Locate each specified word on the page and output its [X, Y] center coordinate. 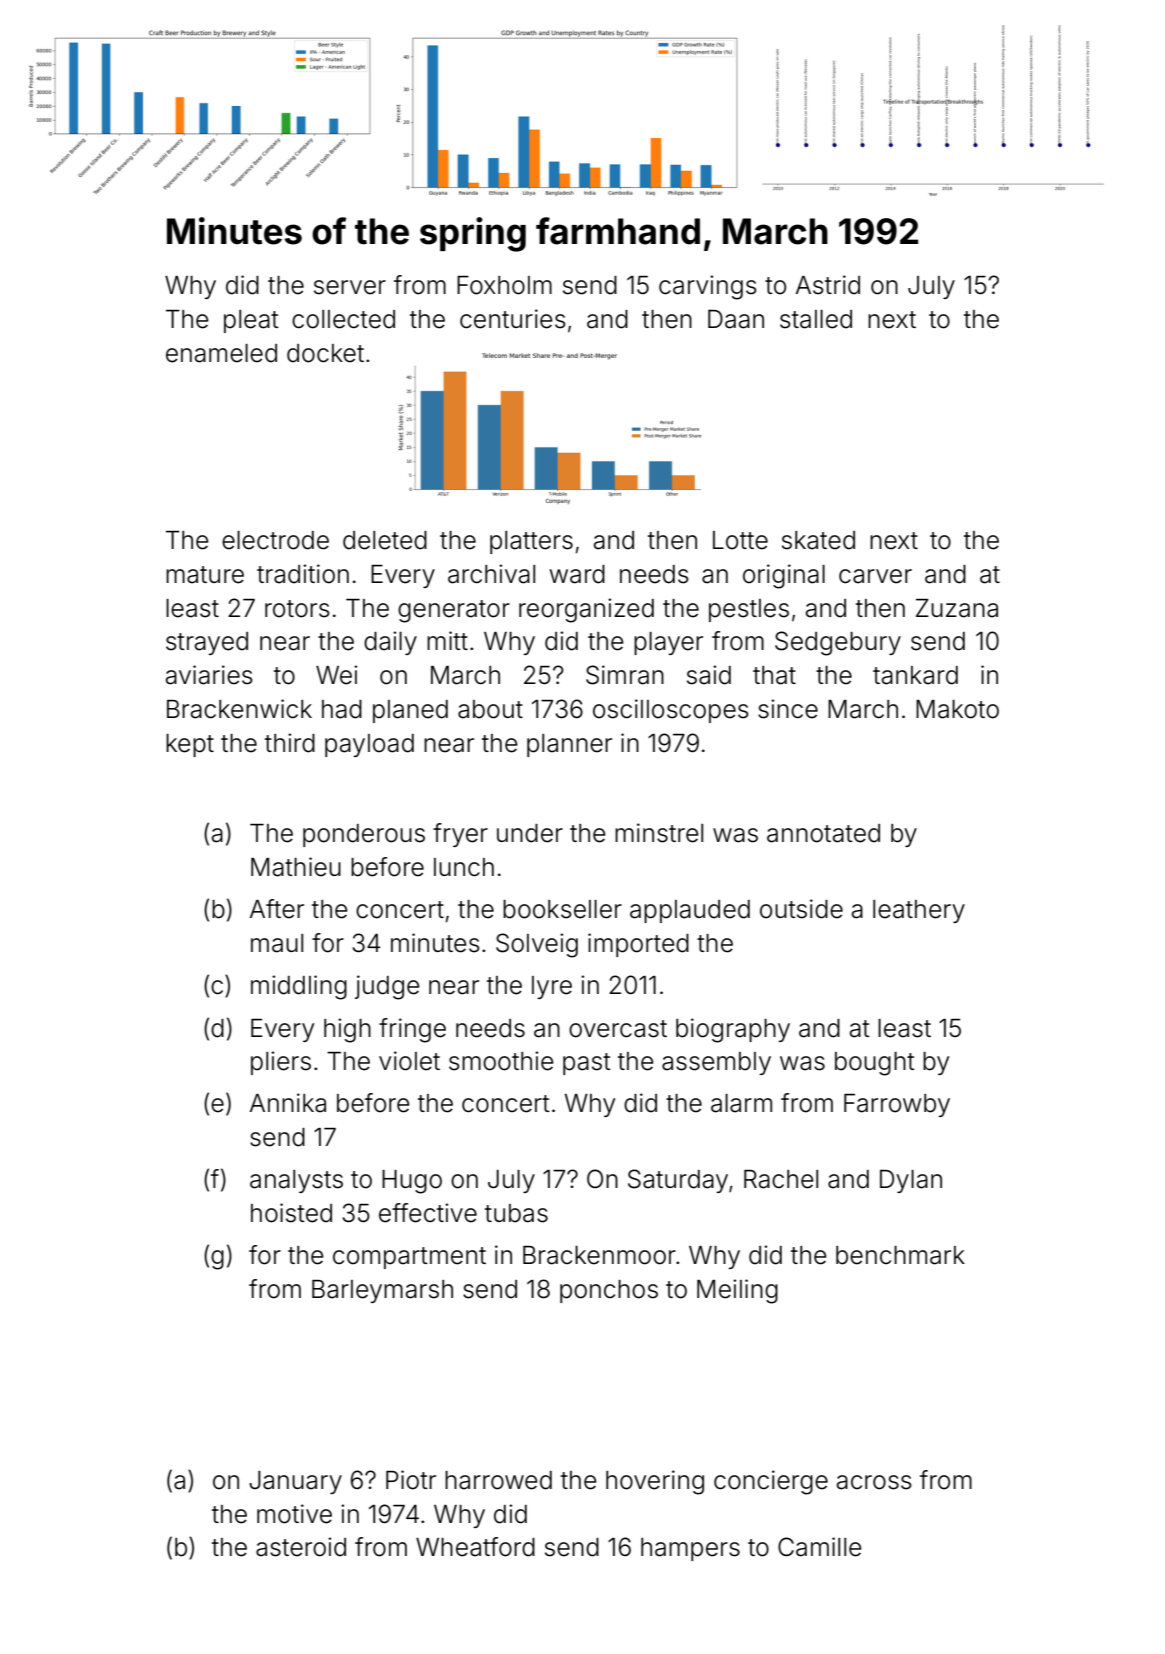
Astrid [828, 285]
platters [531, 542]
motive [294, 1514]
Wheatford [475, 1547]
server [350, 287]
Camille [820, 1547]
